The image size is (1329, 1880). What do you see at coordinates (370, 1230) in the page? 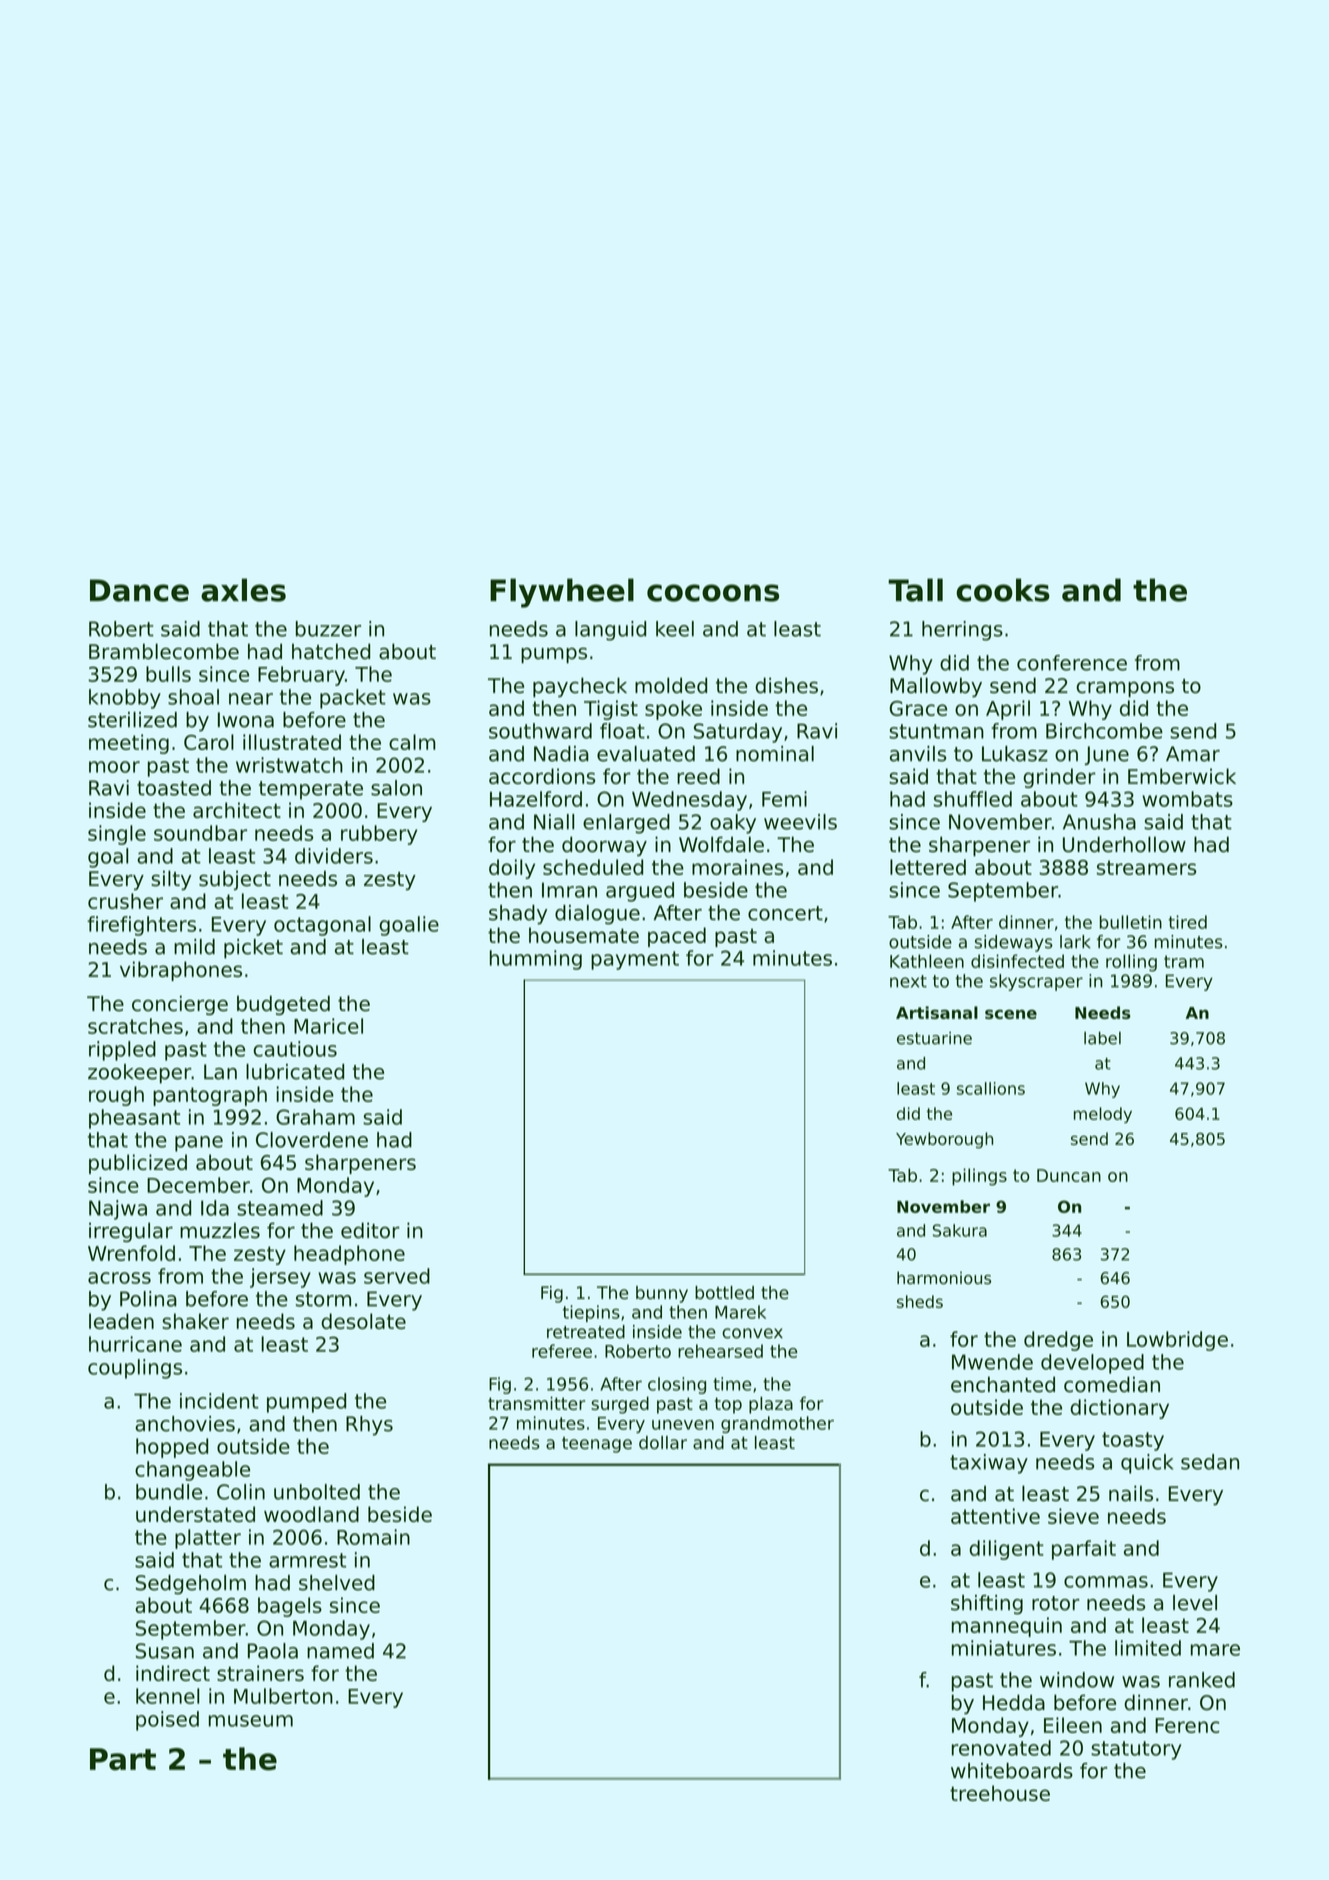
I see `editor` at bounding box center [370, 1230].
